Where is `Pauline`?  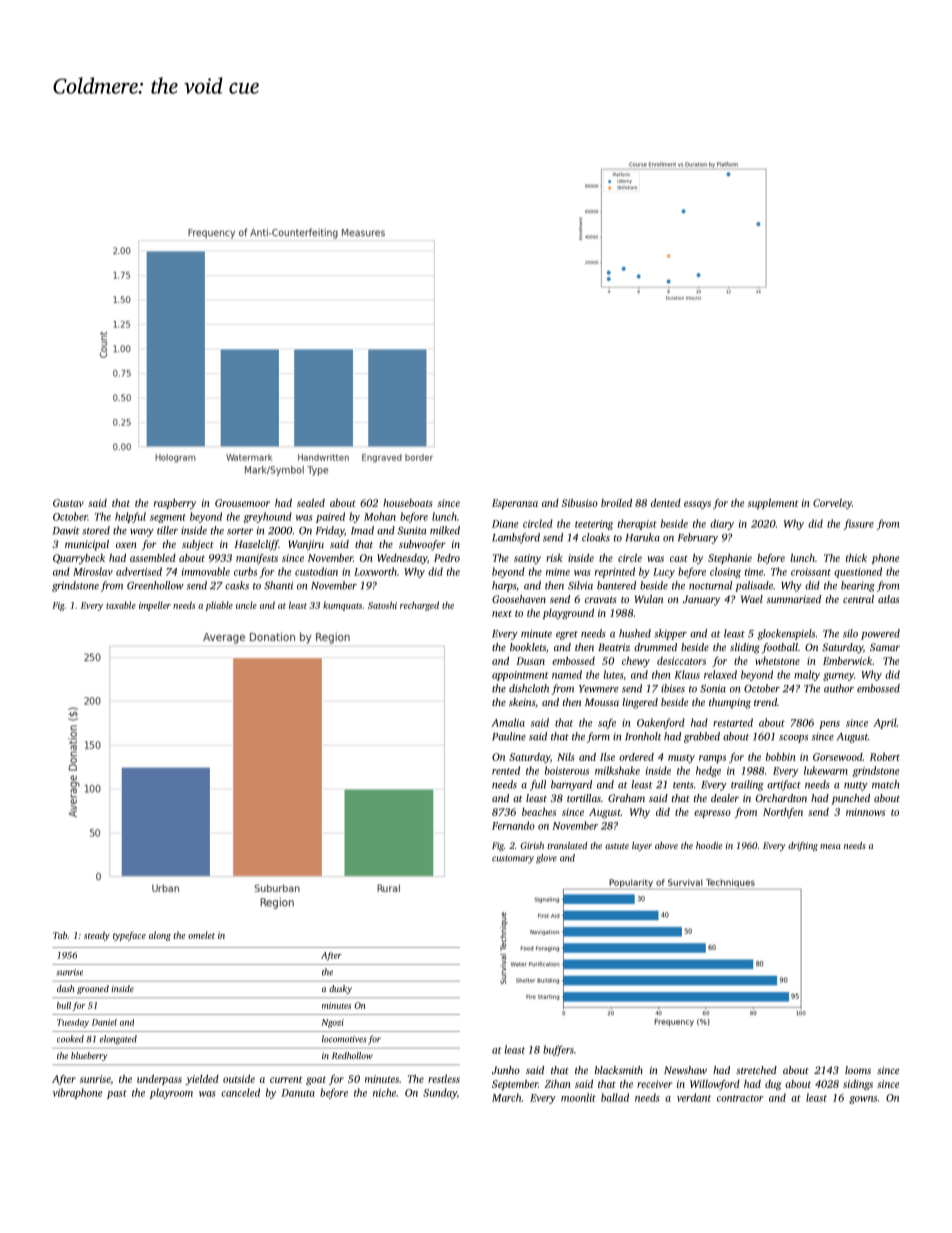 Pauline is located at coordinates (509, 736).
